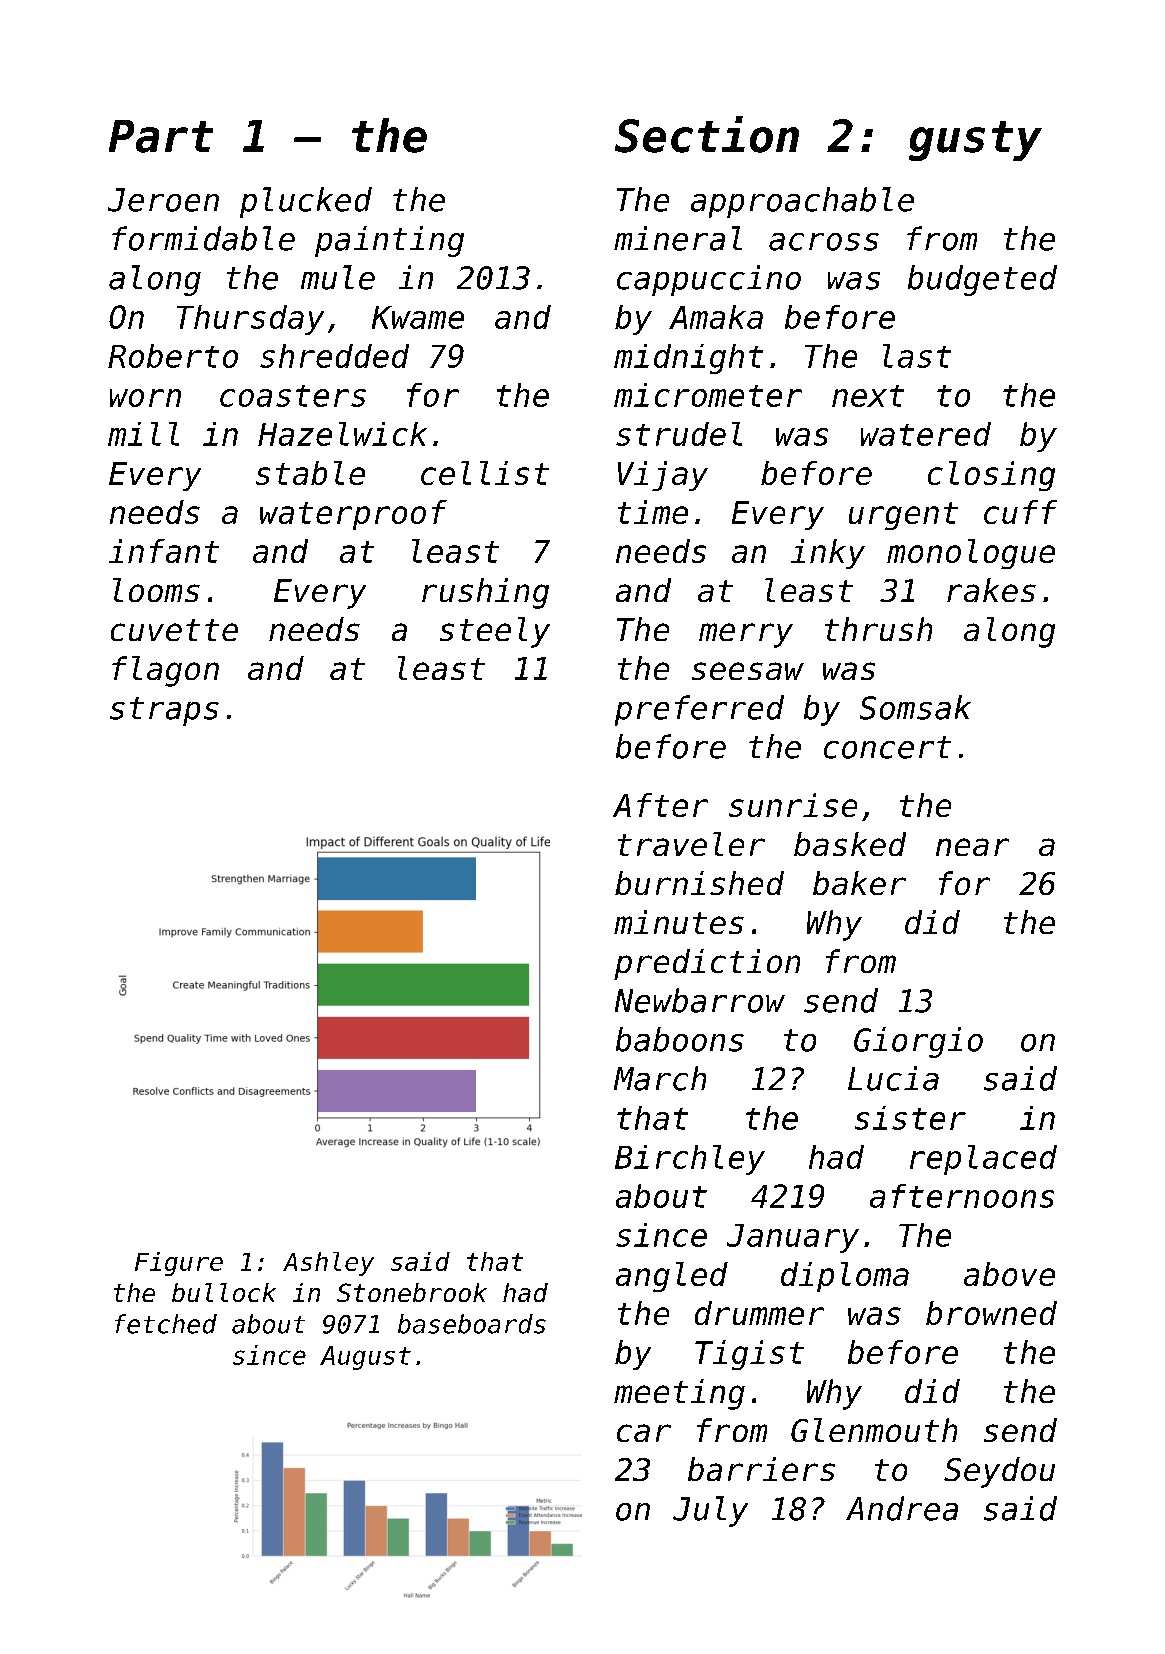 Image resolution: width=1165 pixels, height=1654 pixels. What do you see at coordinates (644, 1433) in the image?
I see `car` at bounding box center [644, 1433].
